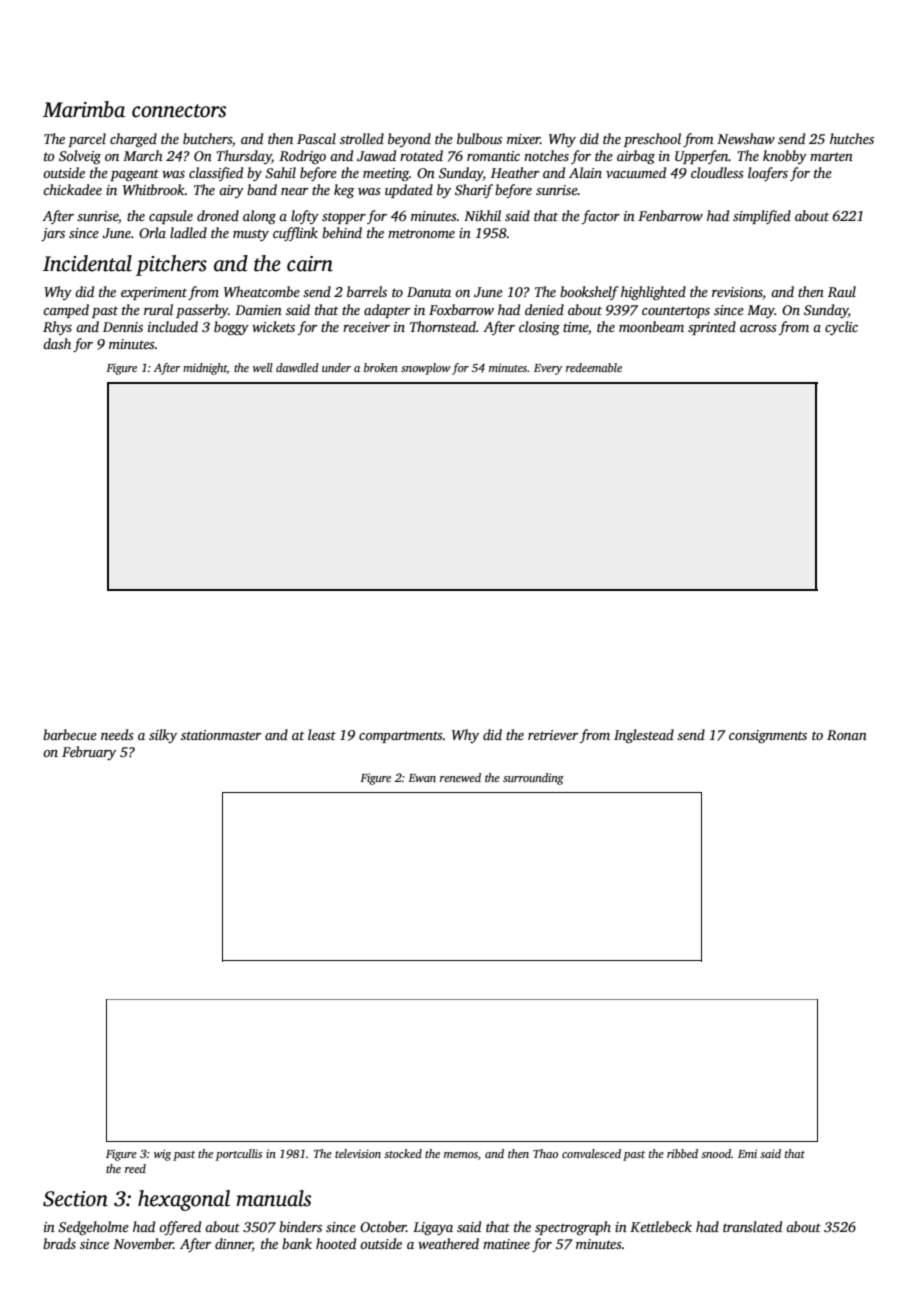 The image size is (924, 1308). I want to click on factor, so click(601, 217).
